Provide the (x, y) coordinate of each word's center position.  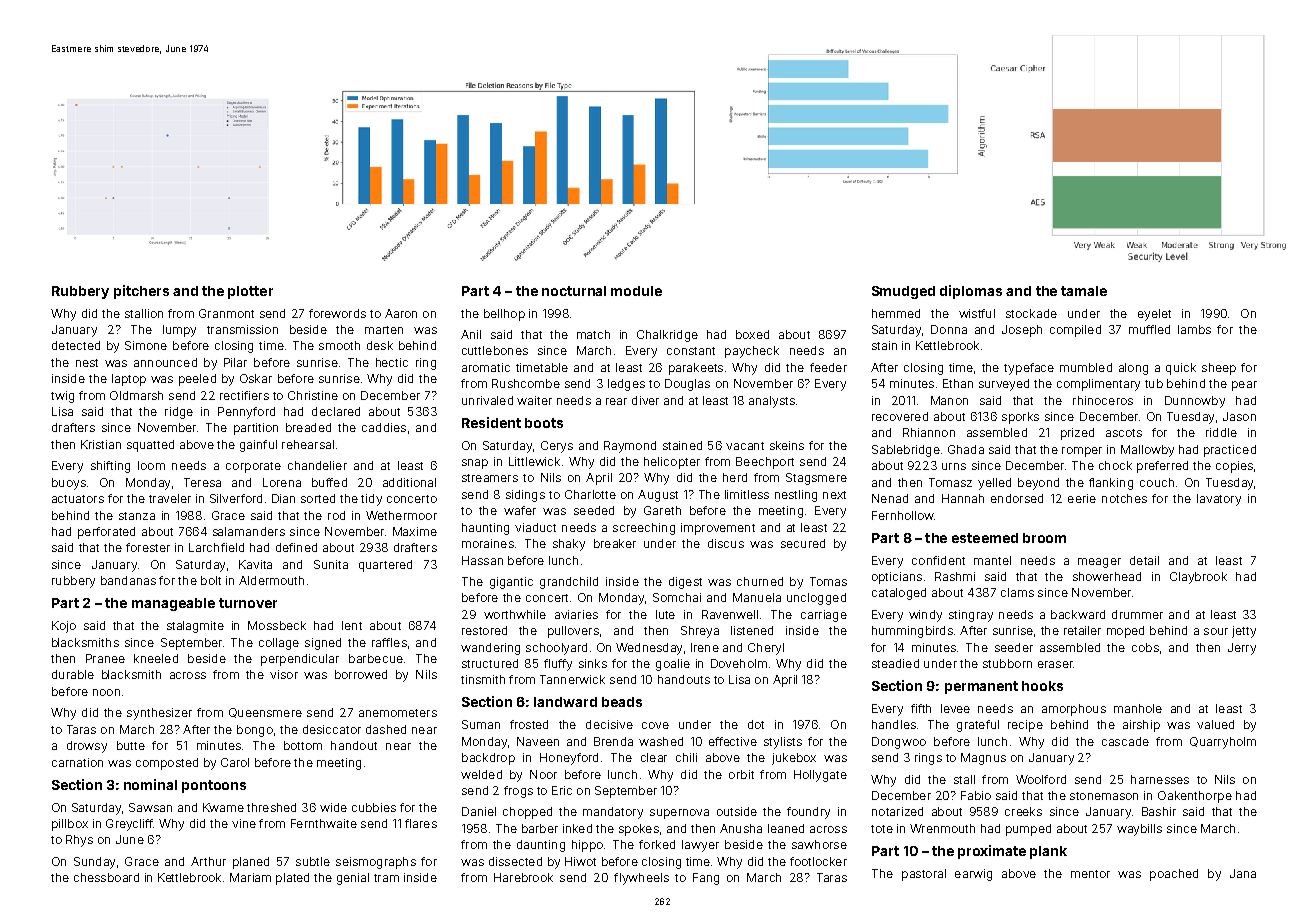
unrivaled (487, 400)
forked (657, 844)
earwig (973, 875)
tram (386, 878)
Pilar (235, 362)
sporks (1020, 418)
